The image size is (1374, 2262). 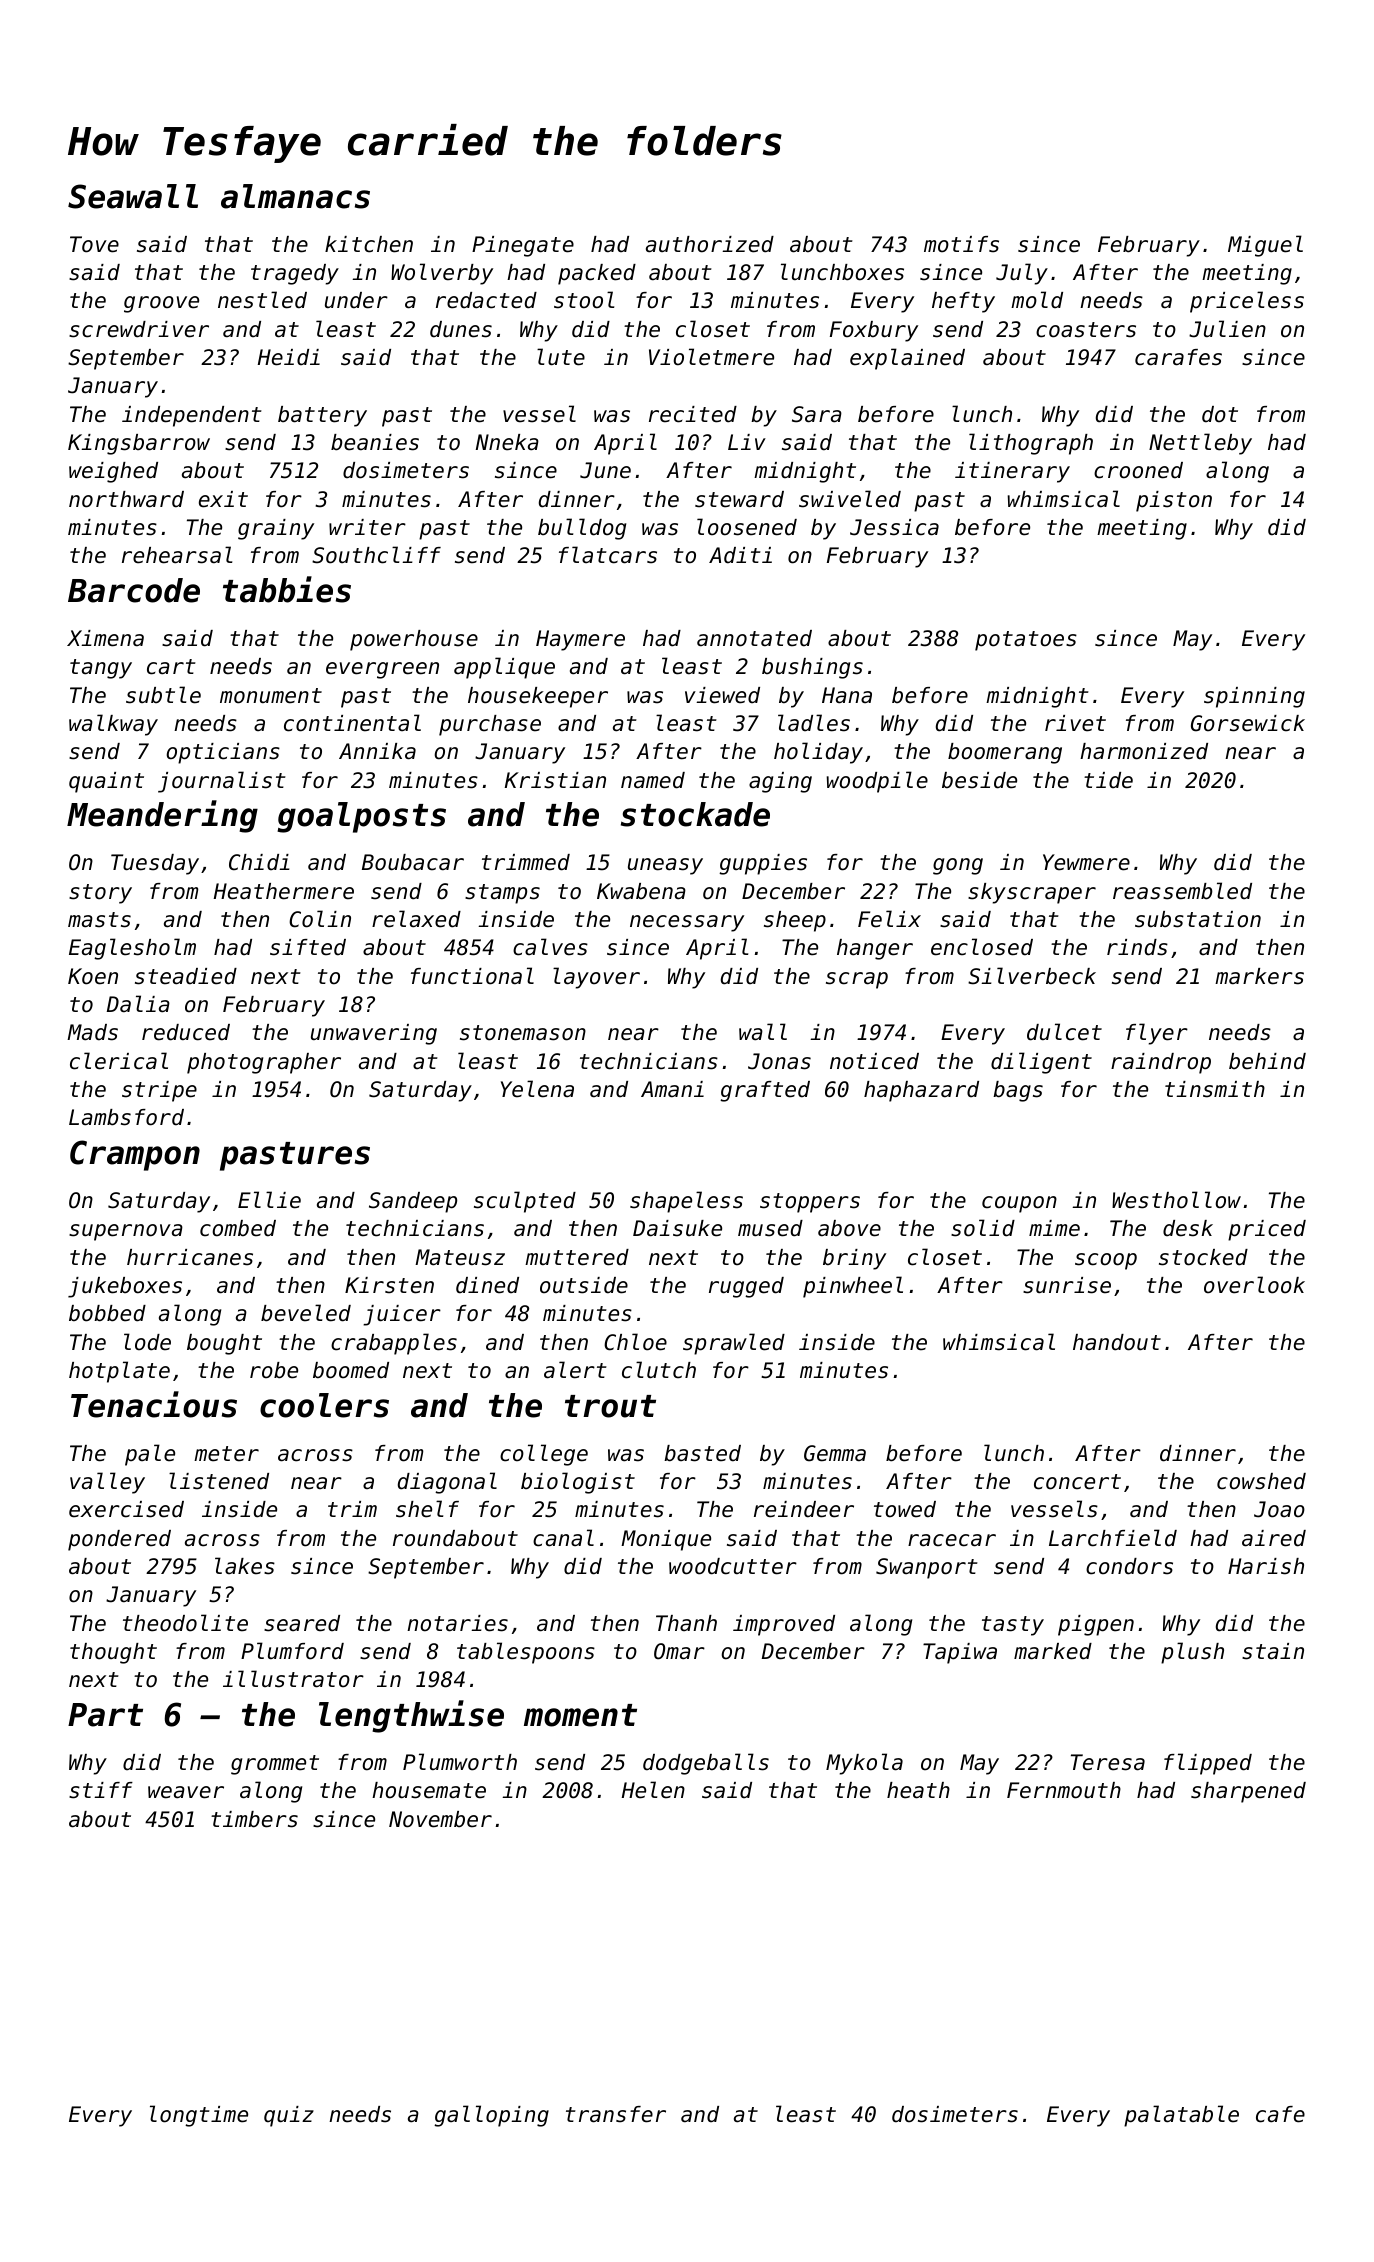 I want to click on moment, so click(x=580, y=1715).
